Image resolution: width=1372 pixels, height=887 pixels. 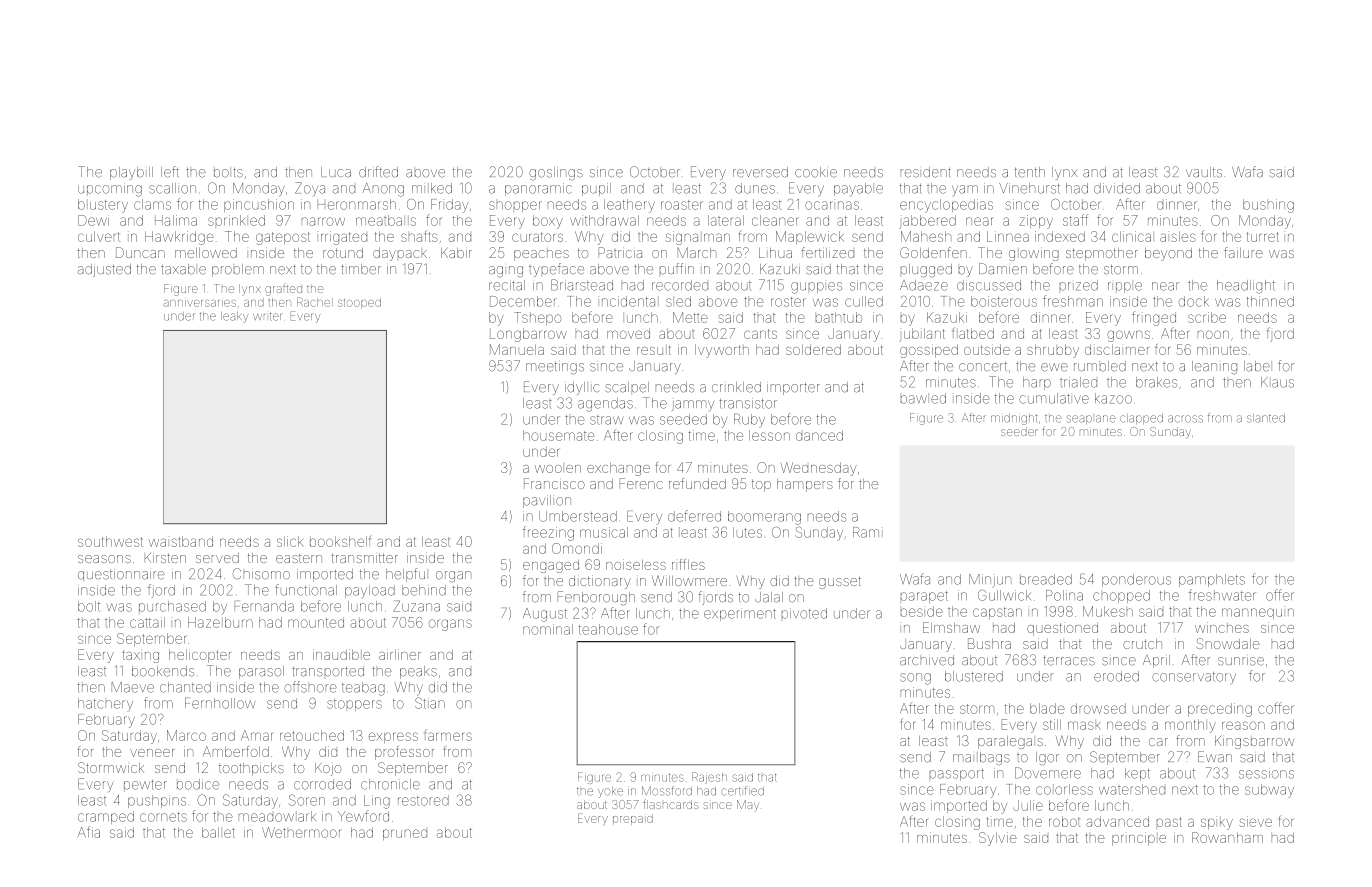 What do you see at coordinates (328, 769) in the screenshot?
I see `Kojo` at bounding box center [328, 769].
